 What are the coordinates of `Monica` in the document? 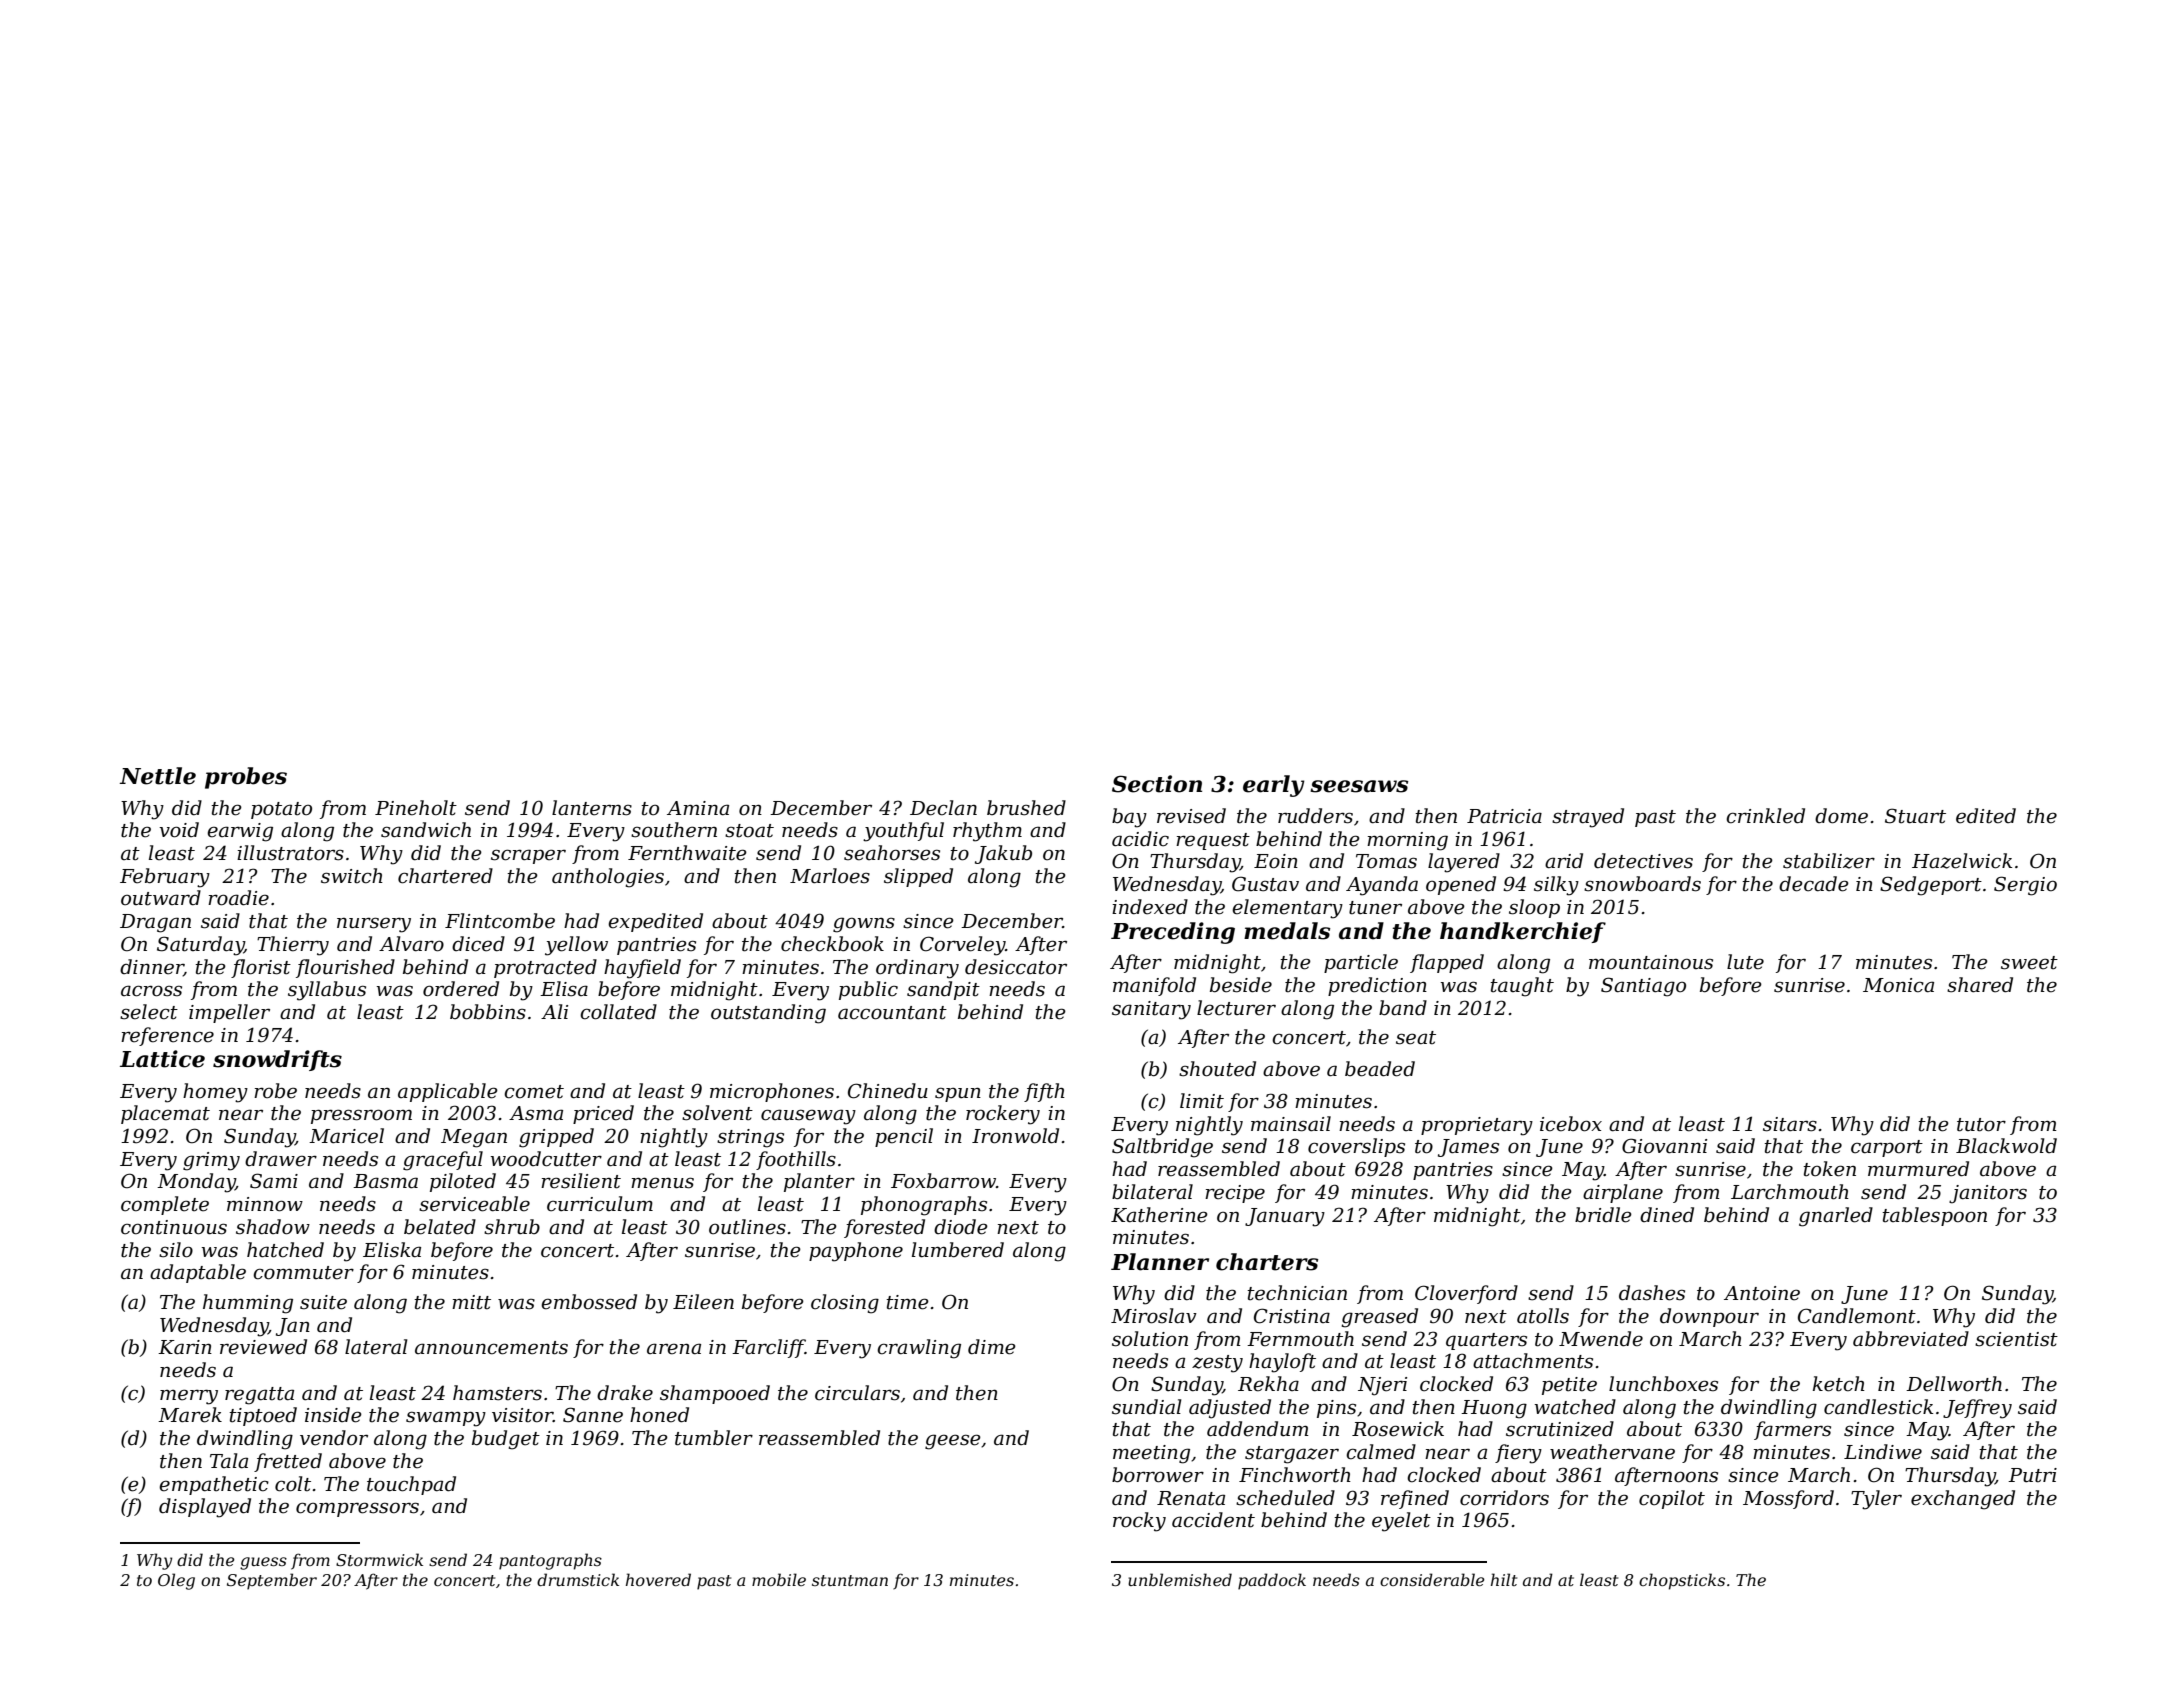 It's located at (1898, 985).
